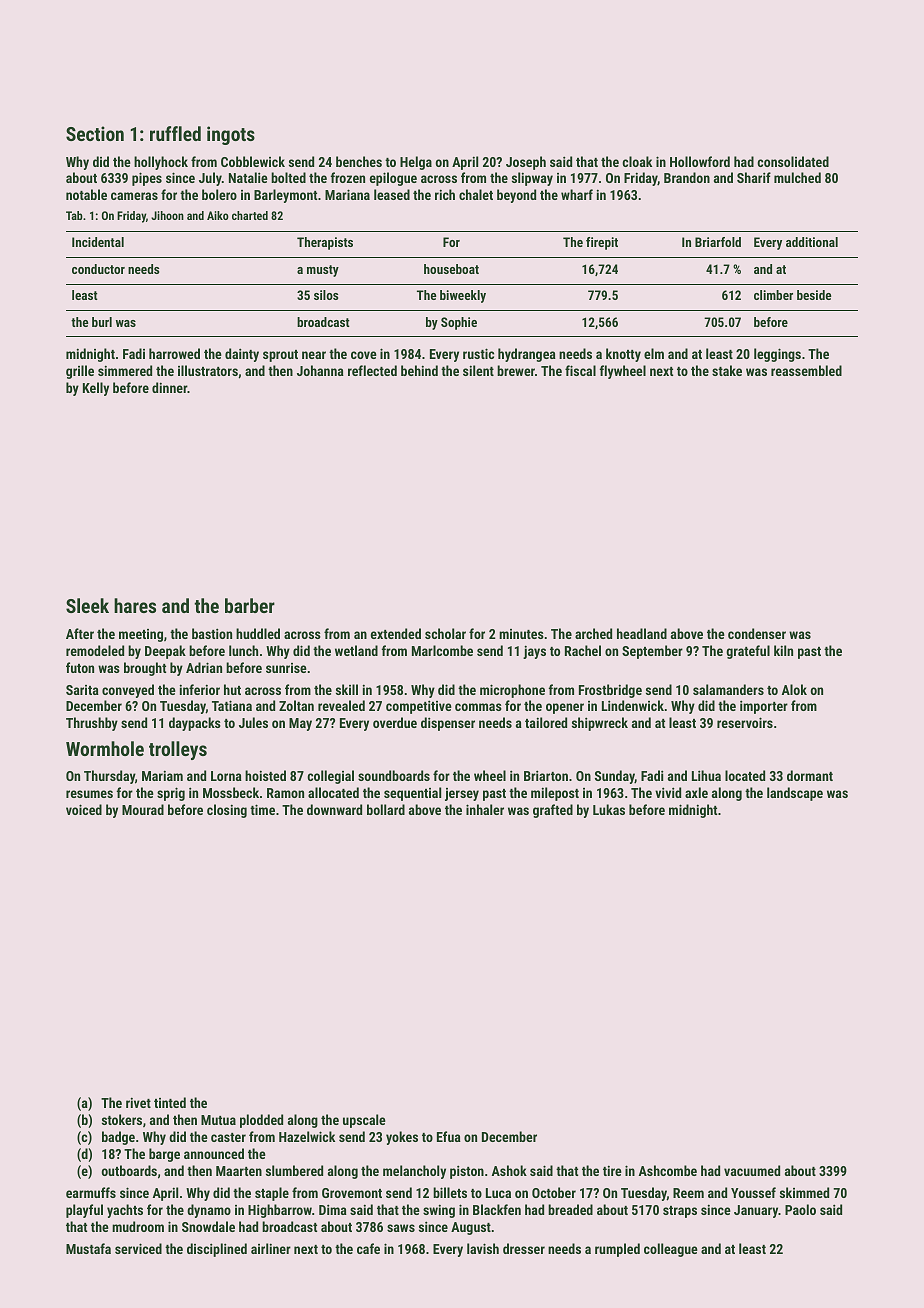 This page has width=924, height=1308. Describe the element at coordinates (753, 1192) in the page. I see `Youssef` at that location.
